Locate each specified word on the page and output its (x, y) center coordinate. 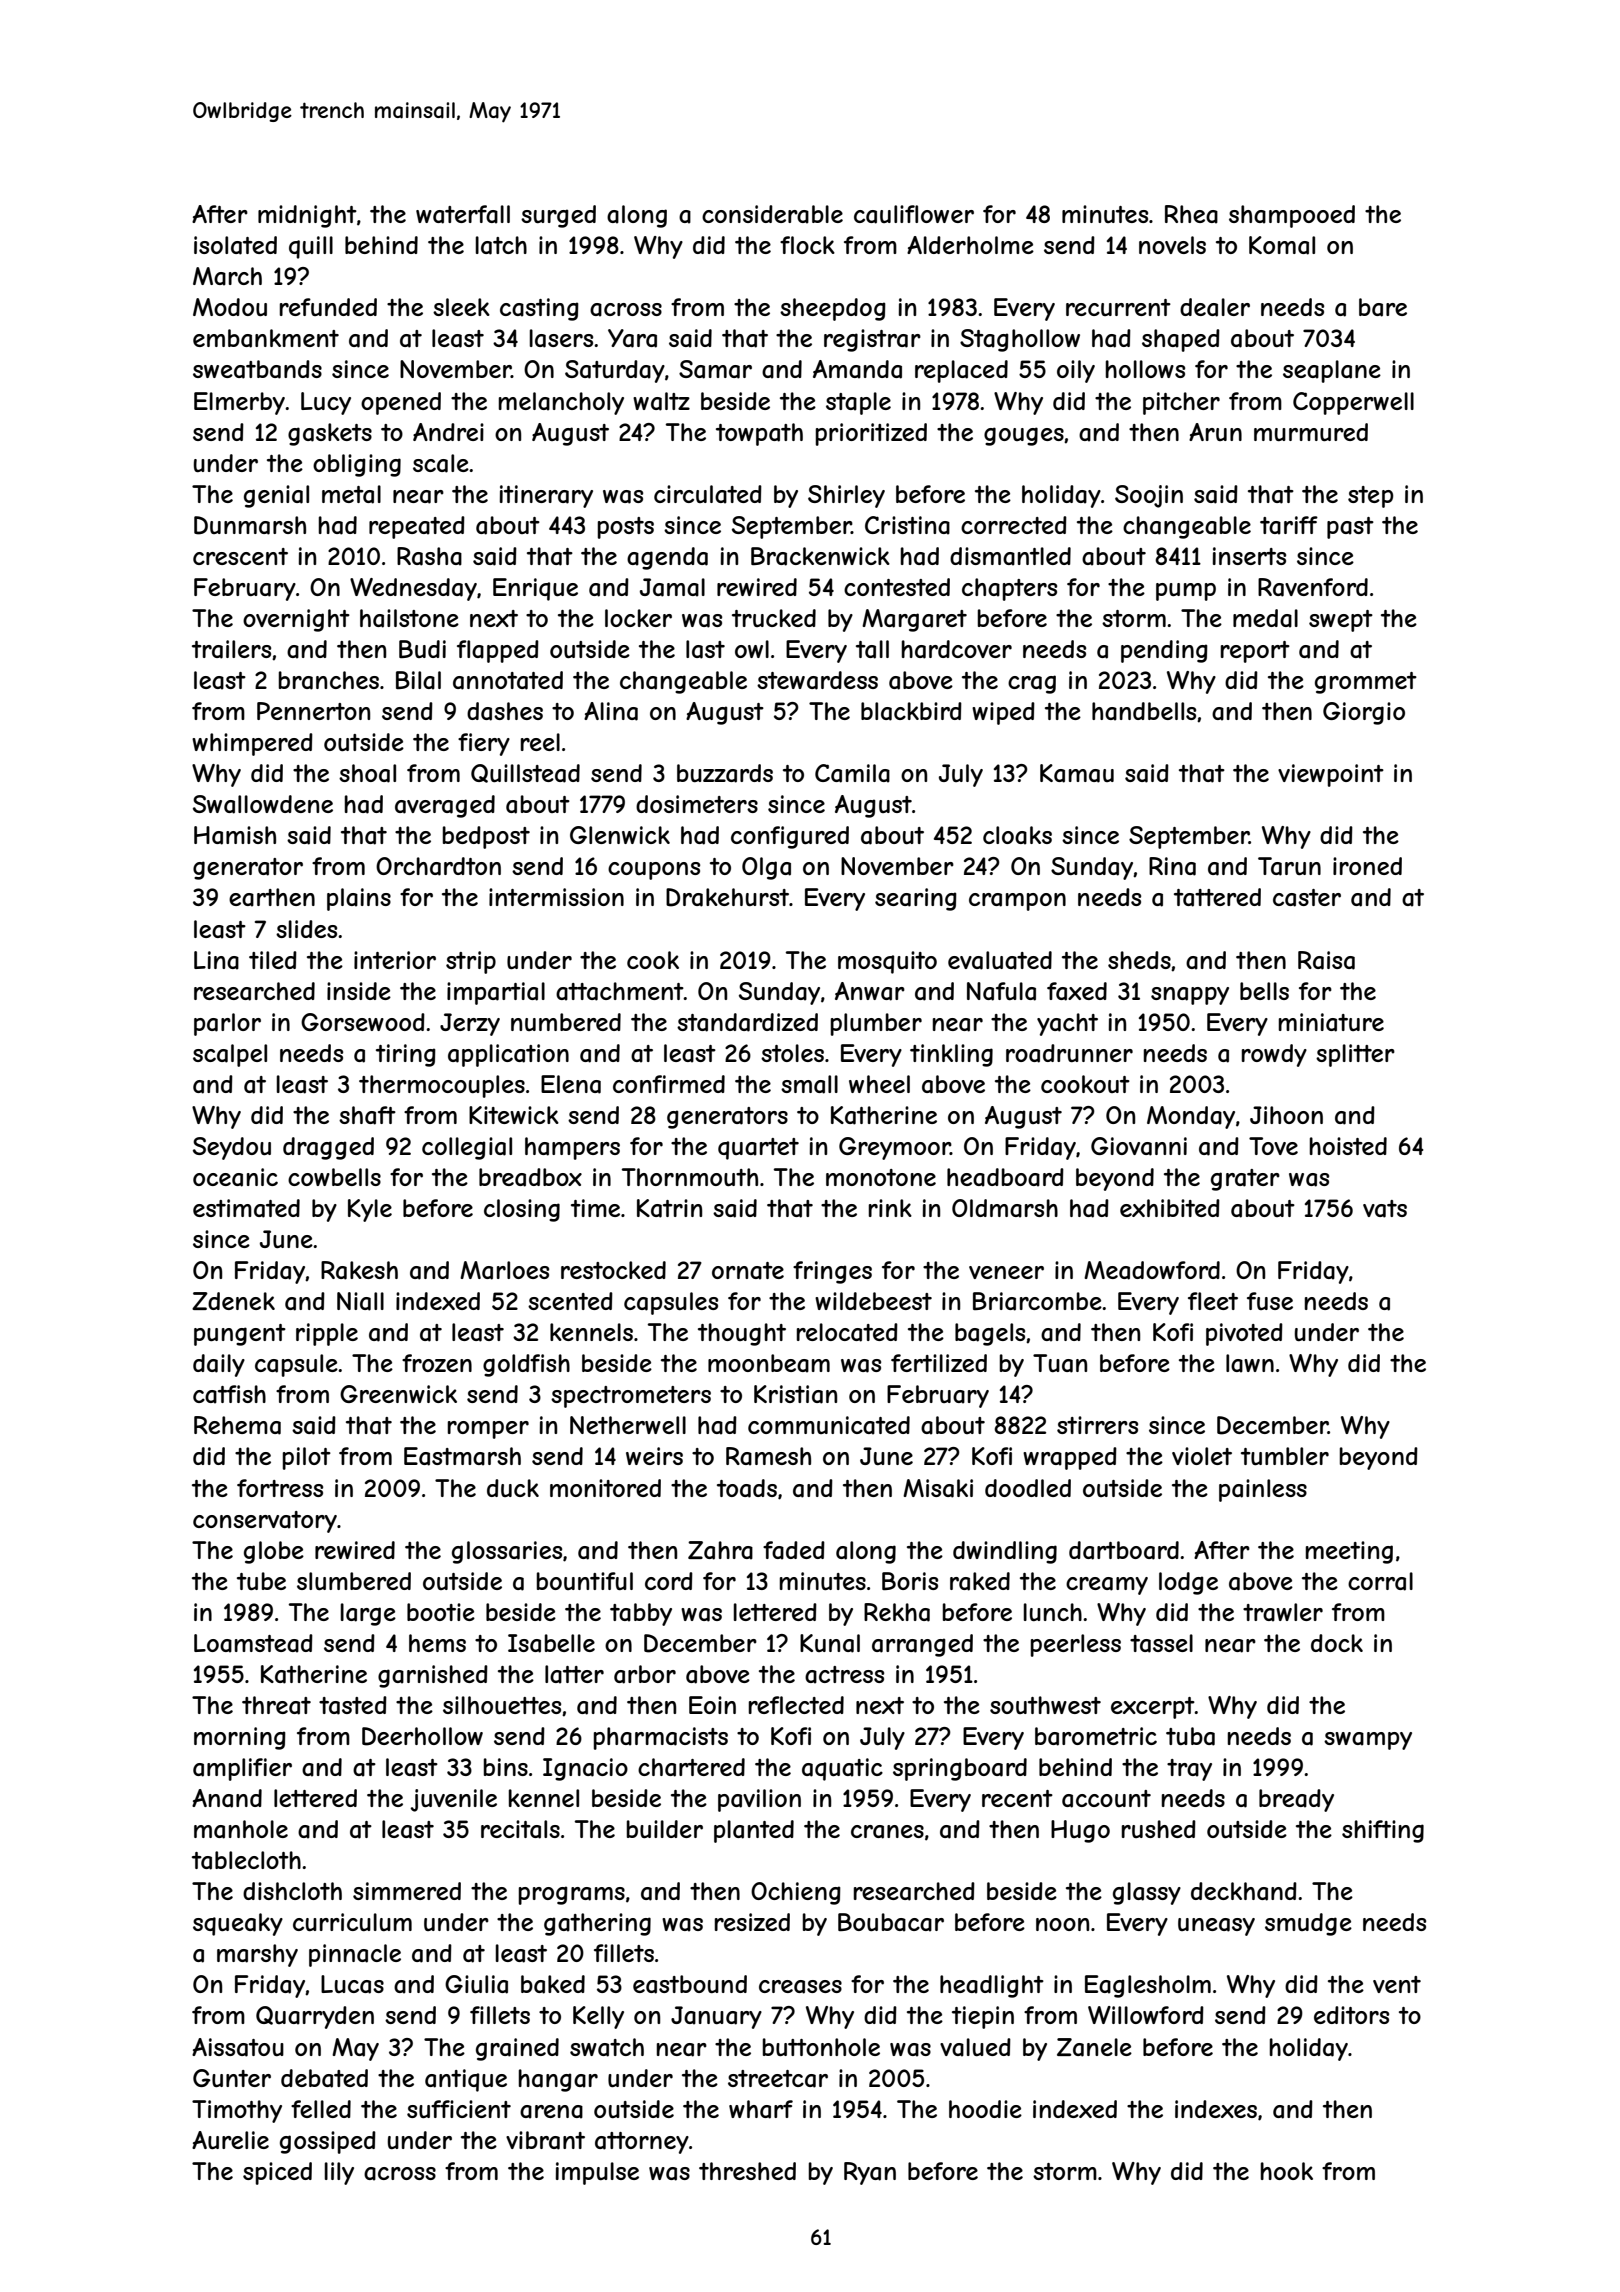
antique (466, 2080)
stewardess (817, 680)
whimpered (252, 744)
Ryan (870, 2173)
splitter (1355, 1055)
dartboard (1124, 1550)
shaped (1181, 340)
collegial (467, 1148)
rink (890, 1208)
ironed (1367, 866)
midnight (307, 216)
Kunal (830, 1643)
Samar (715, 369)
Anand (227, 1798)
